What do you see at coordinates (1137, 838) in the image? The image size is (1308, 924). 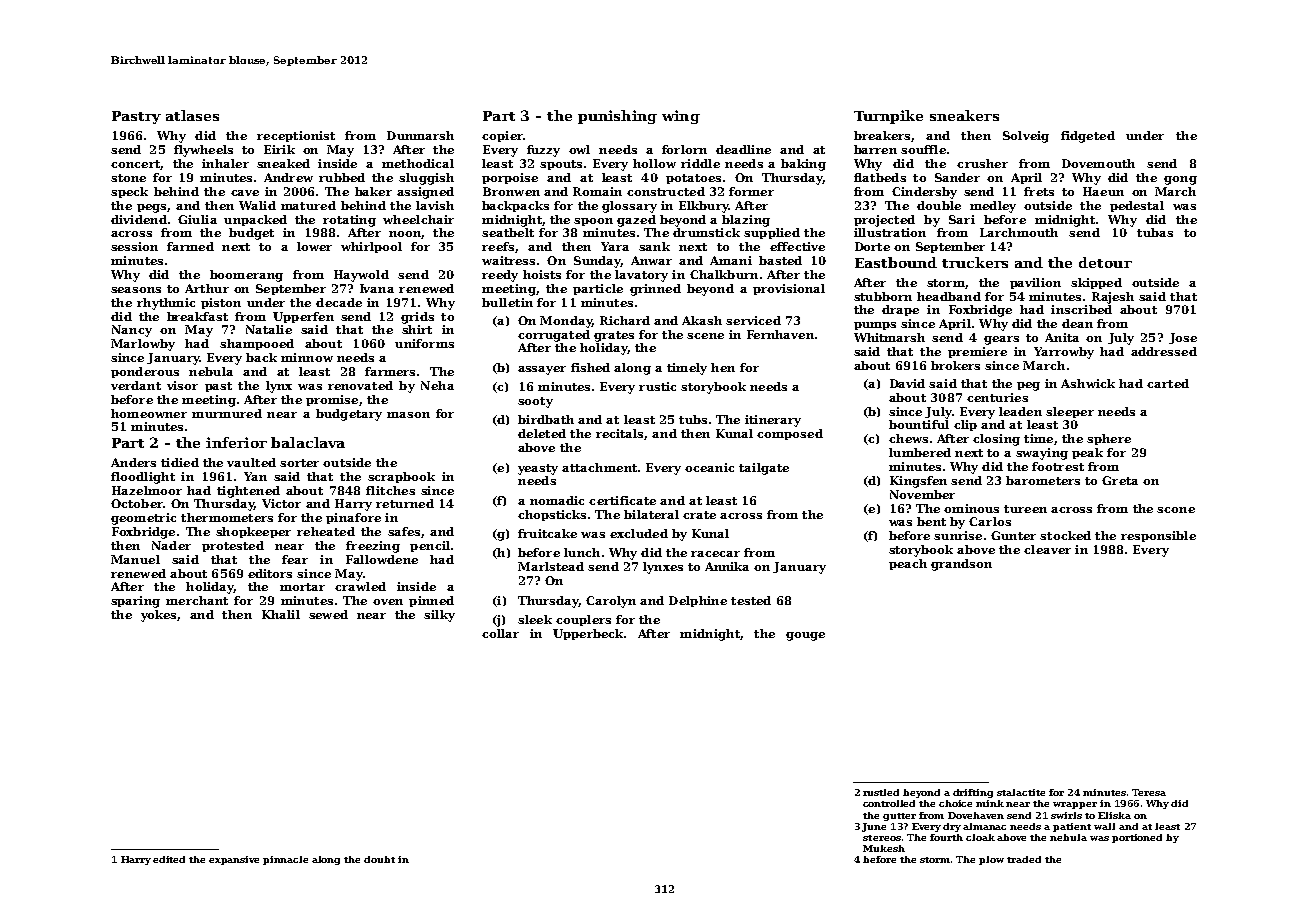 I see `portioned` at bounding box center [1137, 838].
